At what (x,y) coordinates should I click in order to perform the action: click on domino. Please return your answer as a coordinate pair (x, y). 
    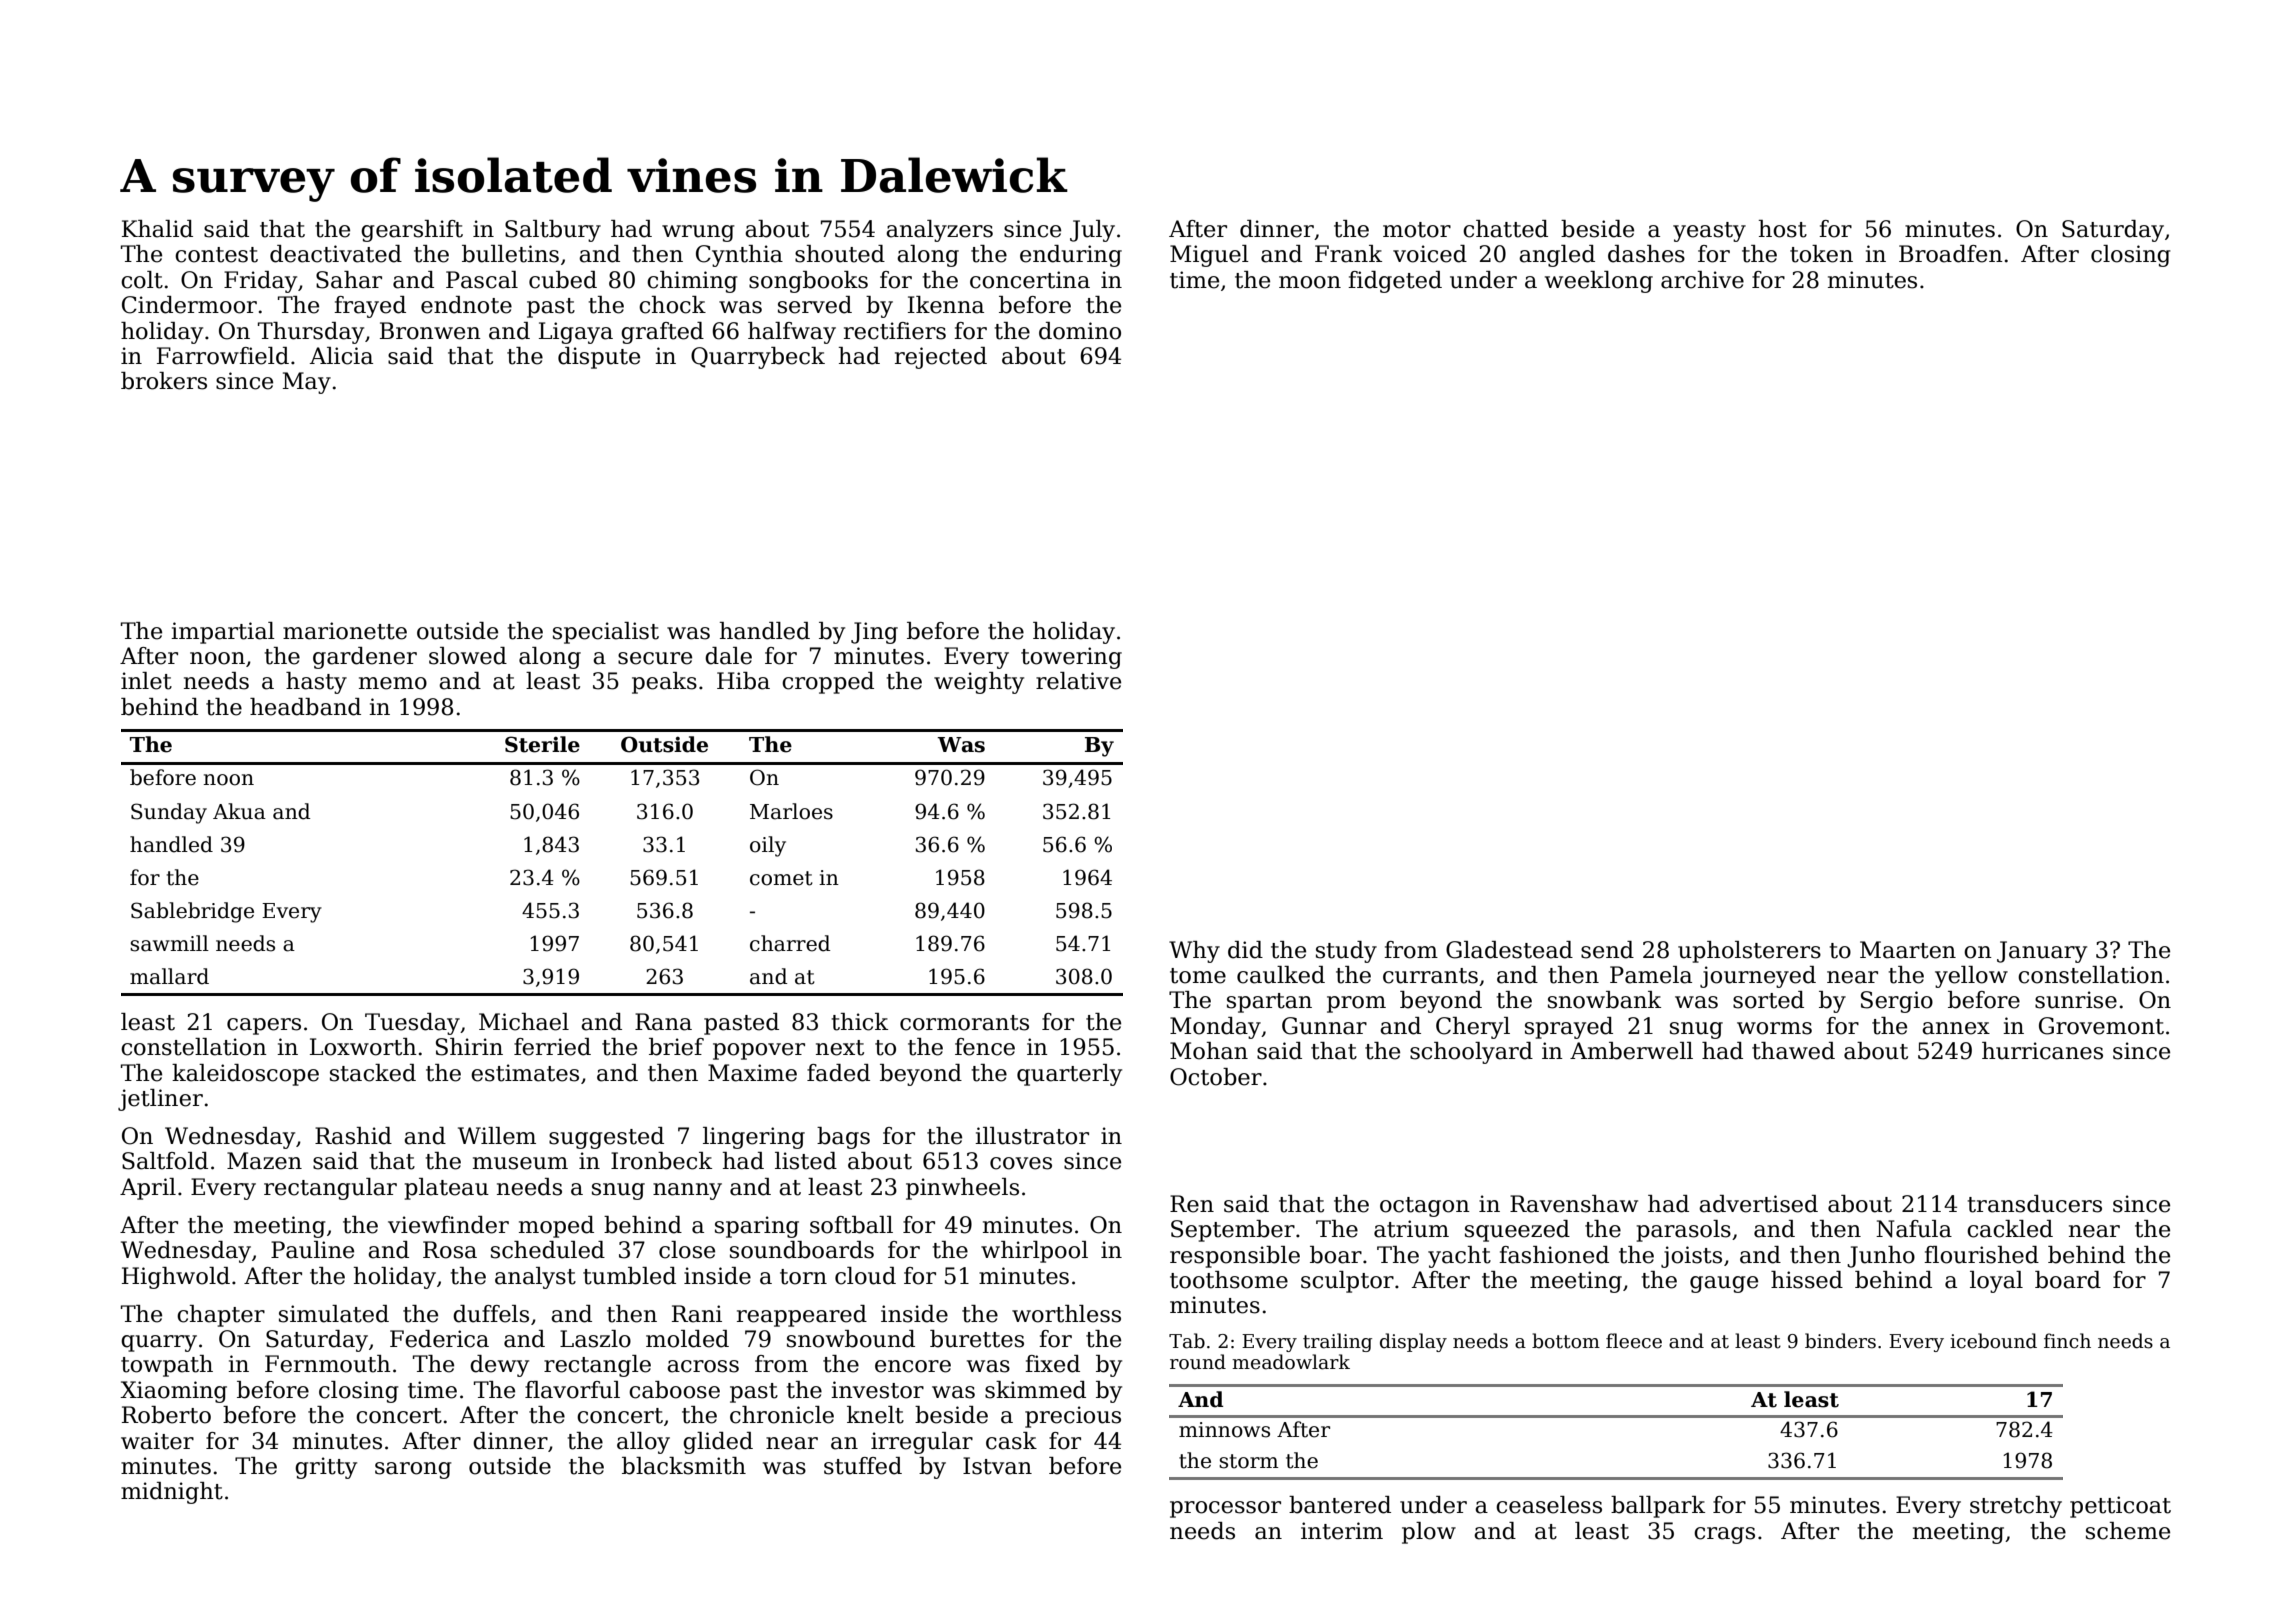
    Looking at the image, I should click on (1080, 331).
